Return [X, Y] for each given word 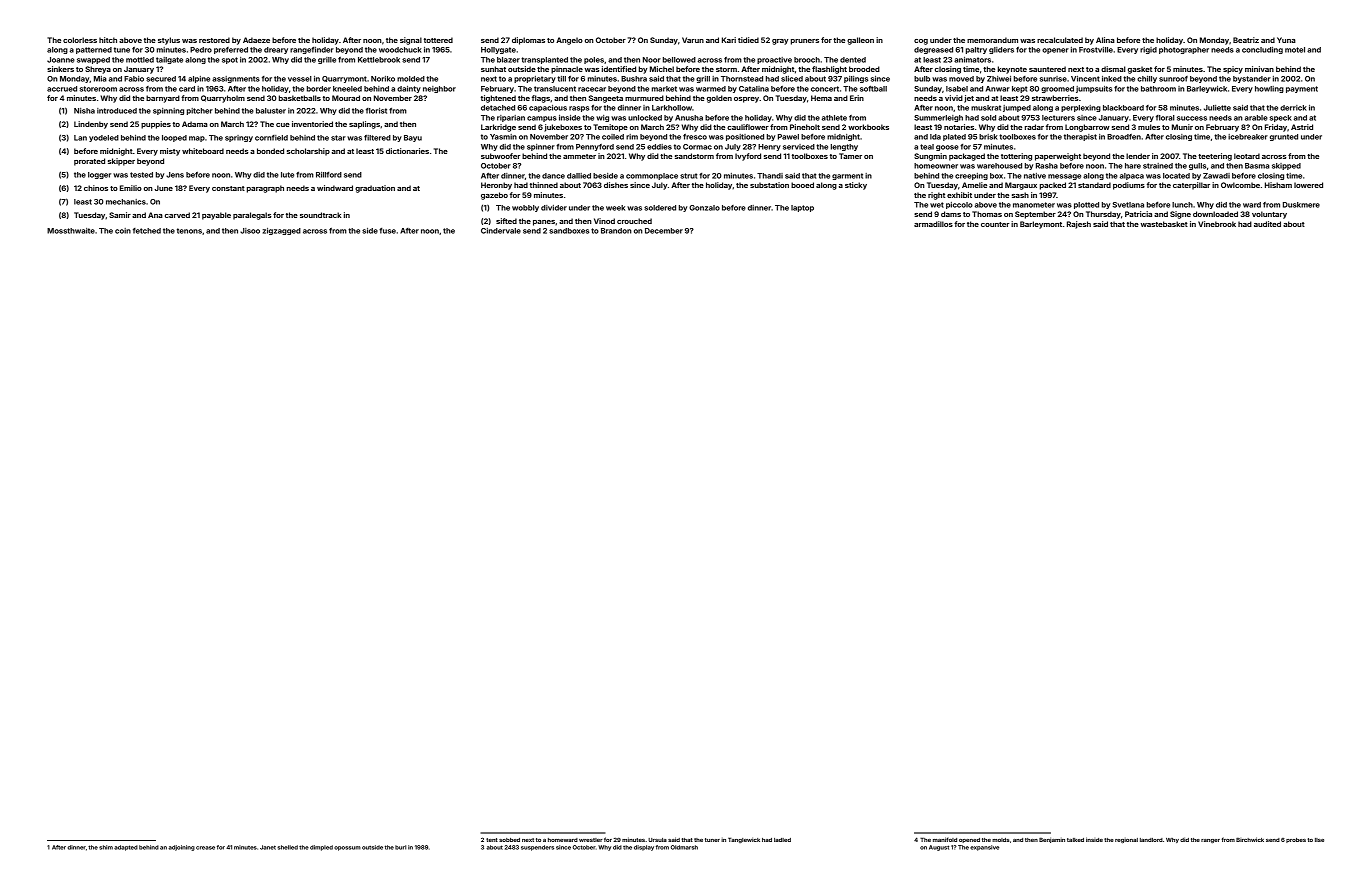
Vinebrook [1217, 224]
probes [1296, 840]
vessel [300, 79]
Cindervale [501, 231]
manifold [945, 839]
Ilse [1319, 840]
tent [492, 840]
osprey [746, 100]
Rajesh [1079, 225]
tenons [189, 231]
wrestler [590, 840]
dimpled [321, 848]
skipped [1286, 166]
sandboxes [569, 231]
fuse [387, 231]
